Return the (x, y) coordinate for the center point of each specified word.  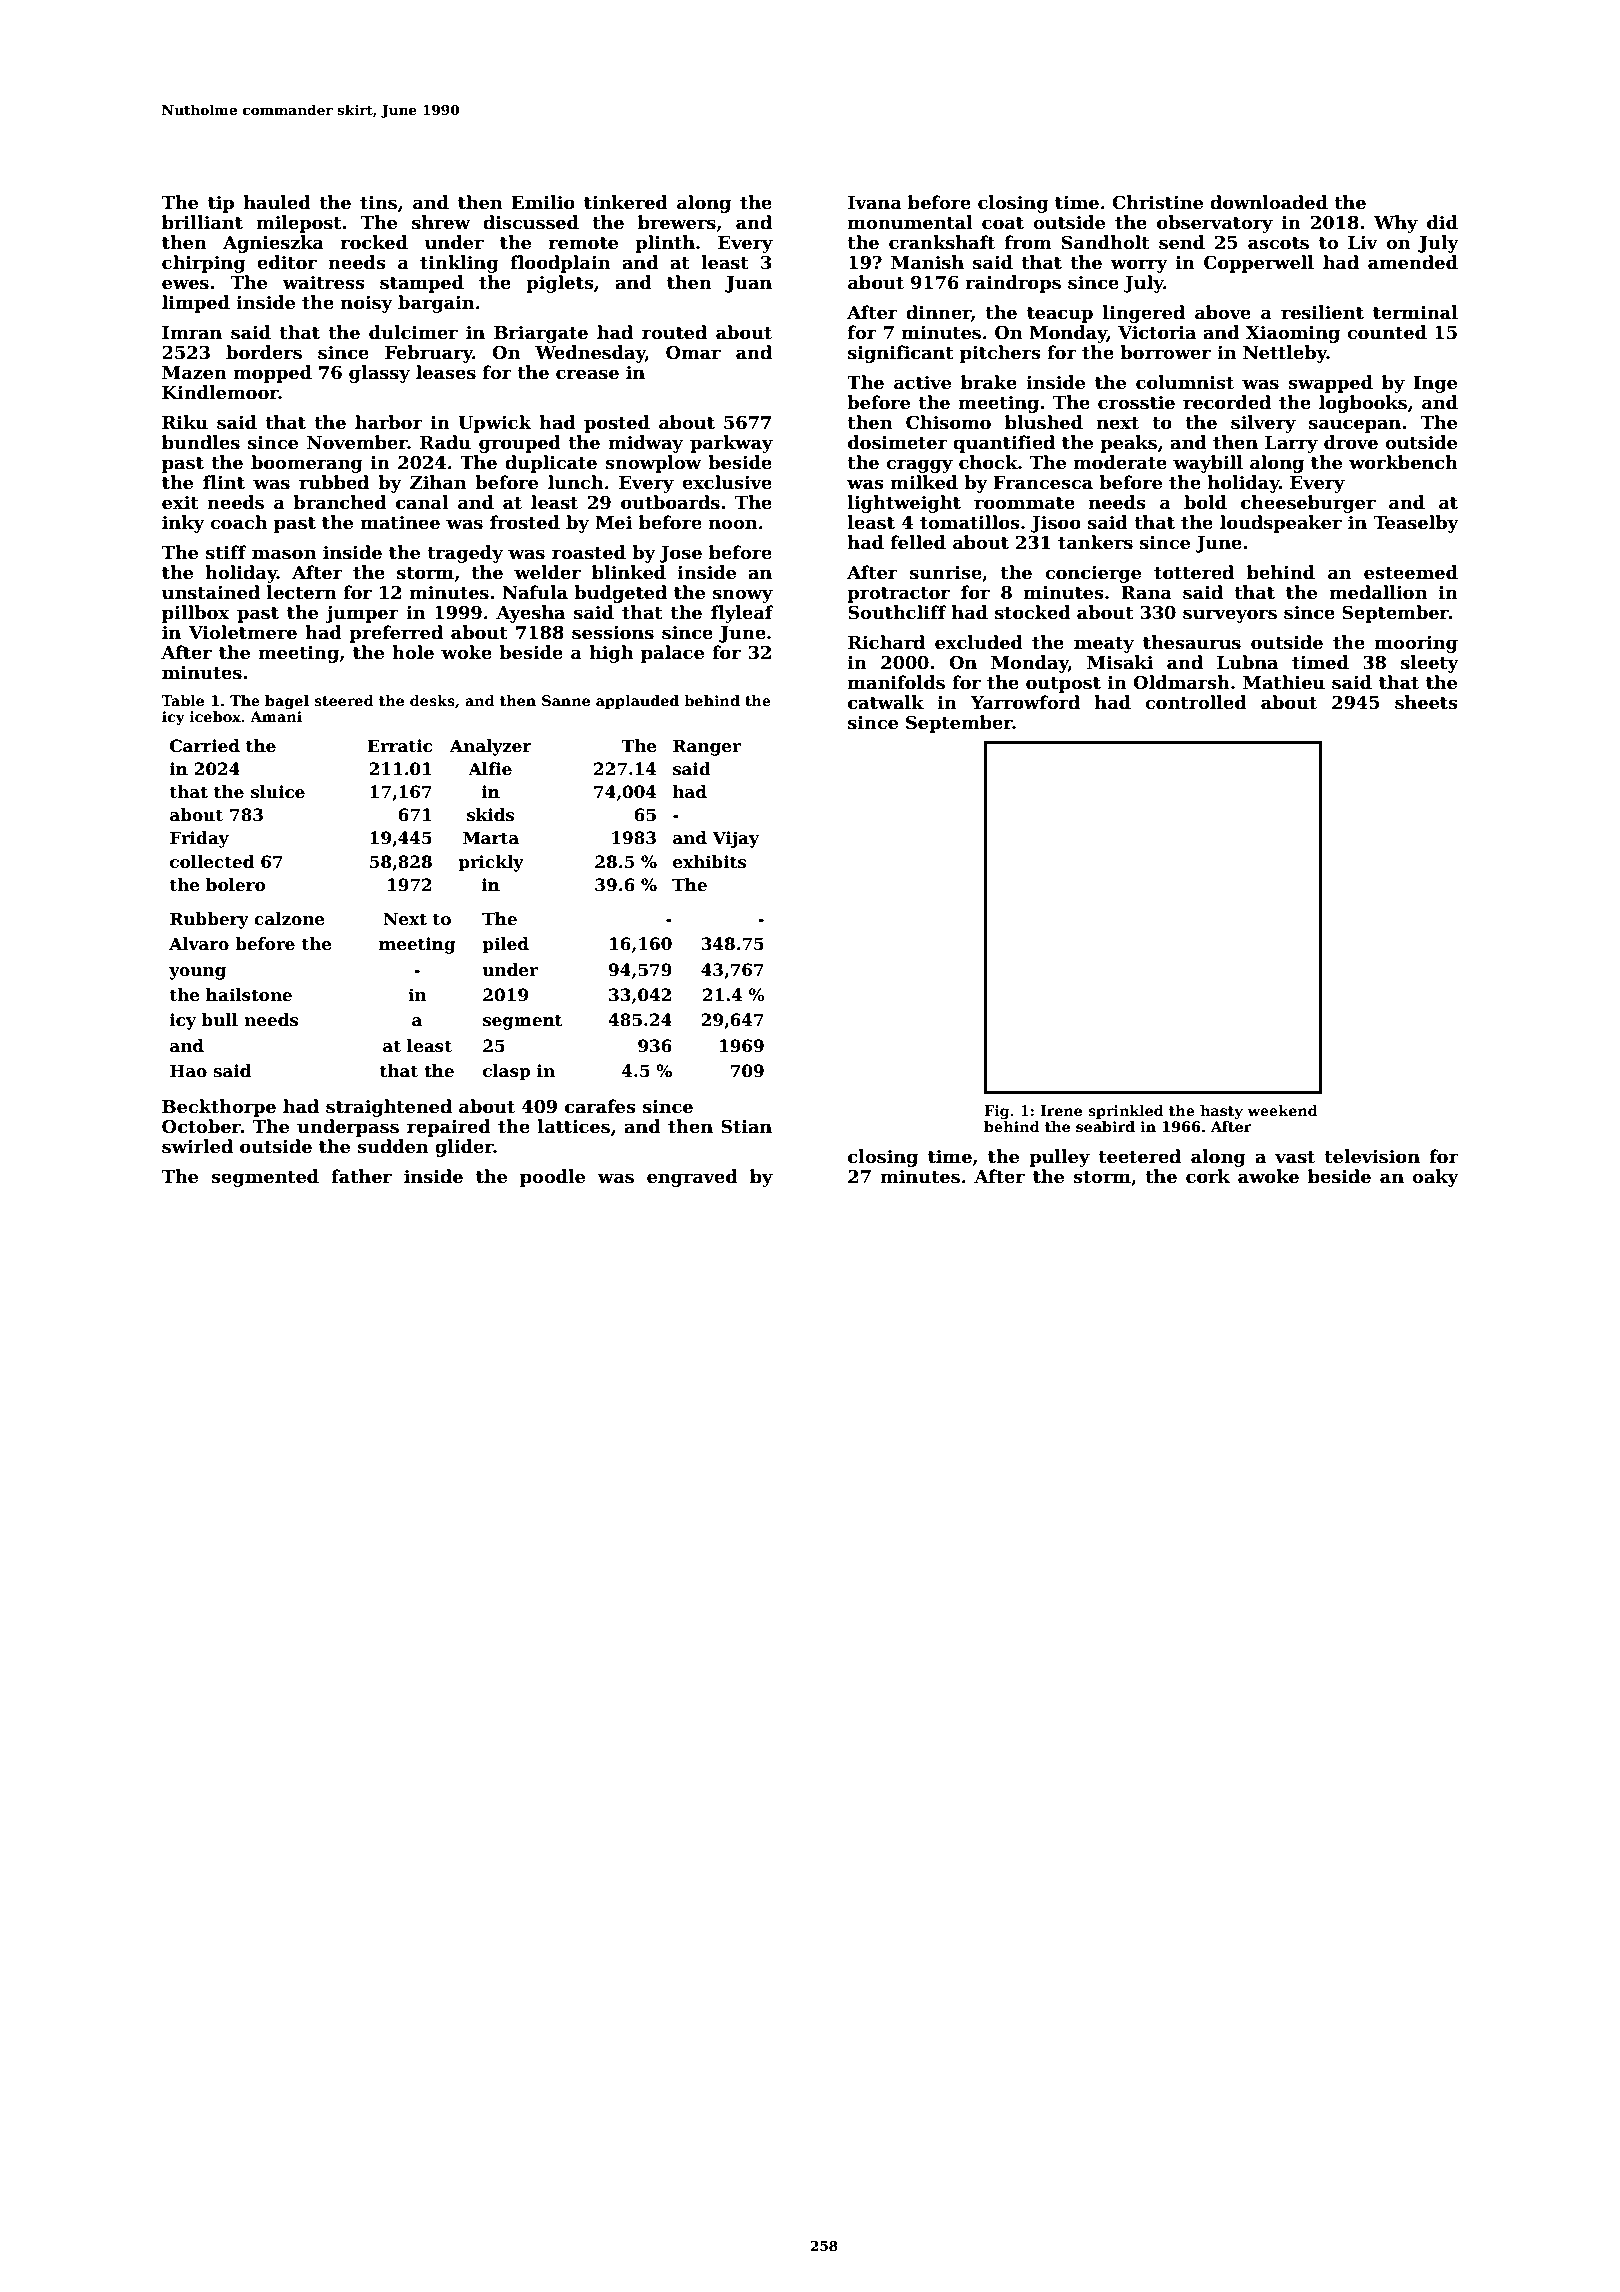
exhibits (709, 862)
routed (674, 332)
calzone (289, 919)
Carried (205, 746)
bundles (201, 442)
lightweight (904, 504)
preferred (396, 634)
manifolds (896, 682)
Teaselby (1416, 524)
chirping (204, 264)
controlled (1196, 702)
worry (1139, 266)
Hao (188, 1071)
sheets (1426, 702)
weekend (1282, 1110)
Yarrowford (1025, 702)
